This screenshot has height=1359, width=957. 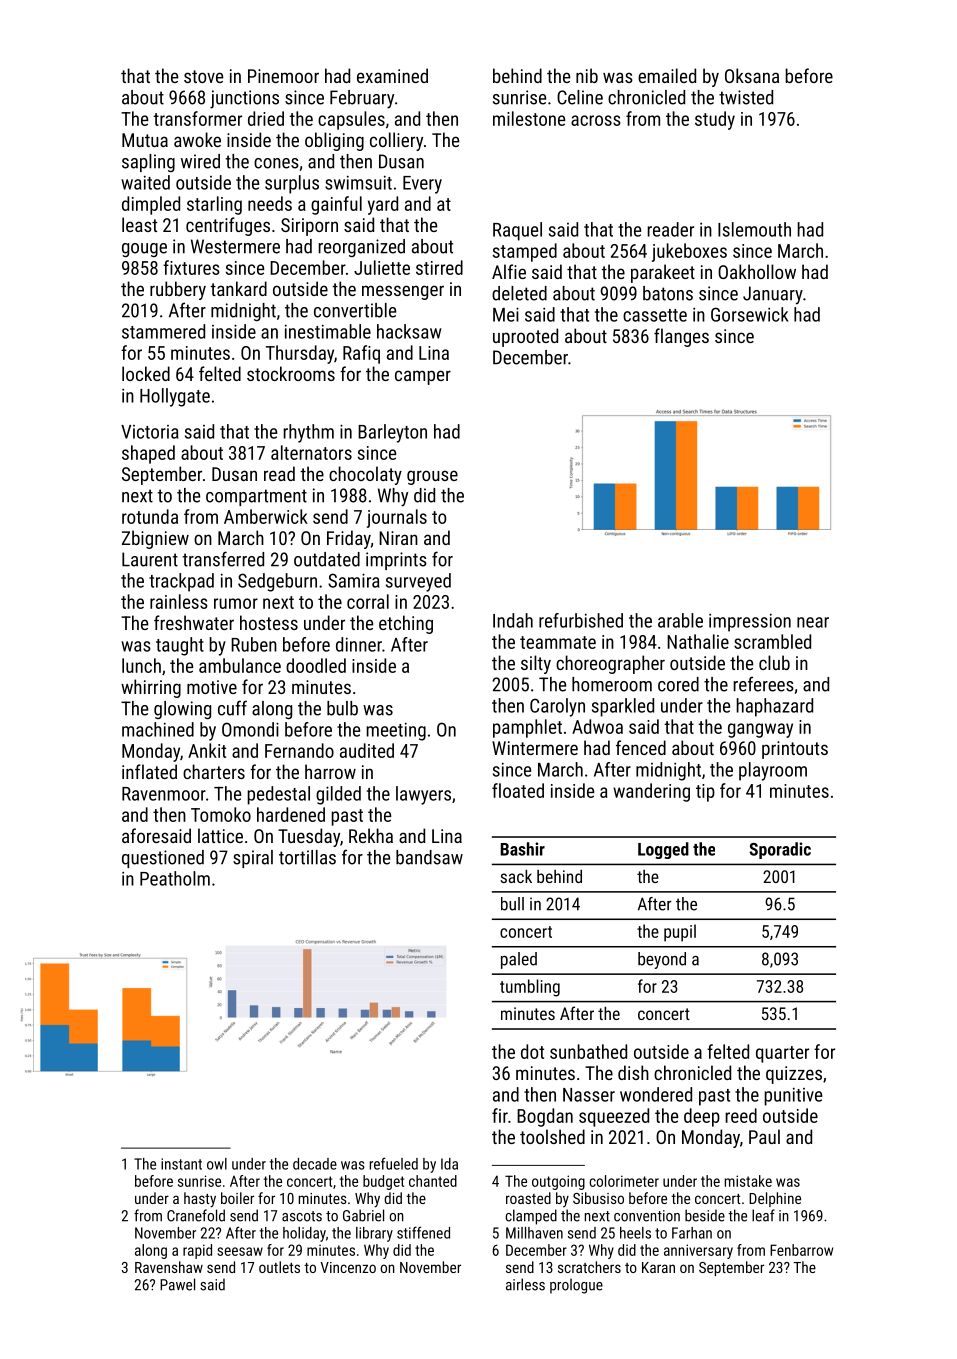 What do you see at coordinates (698, 1251) in the screenshot?
I see `anniversary` at bounding box center [698, 1251].
